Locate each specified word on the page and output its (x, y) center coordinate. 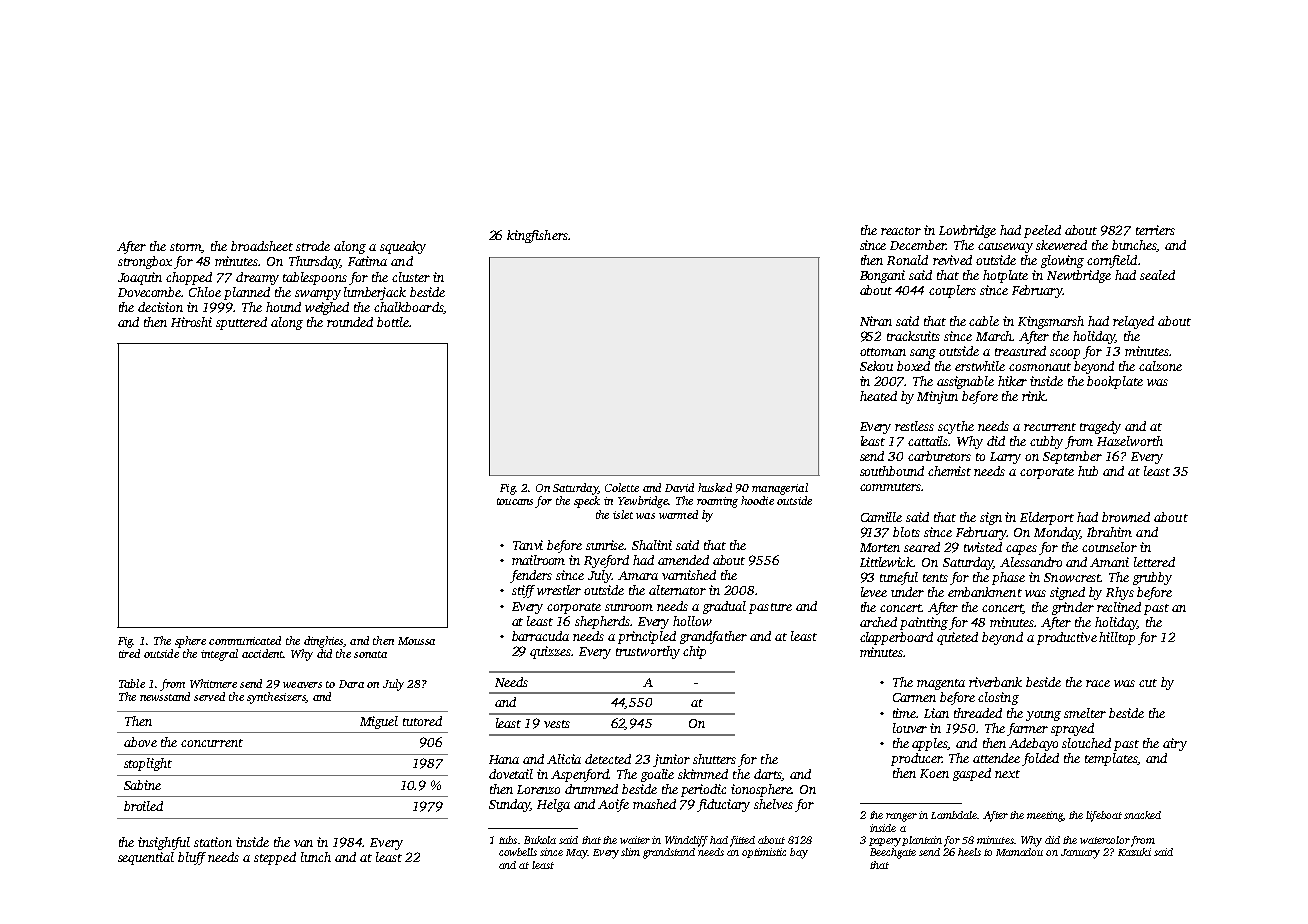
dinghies (323, 642)
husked (715, 487)
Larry (1005, 458)
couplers (952, 291)
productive (1067, 638)
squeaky (403, 247)
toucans (515, 501)
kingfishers (537, 236)
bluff (192, 858)
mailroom (538, 560)
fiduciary (723, 805)
